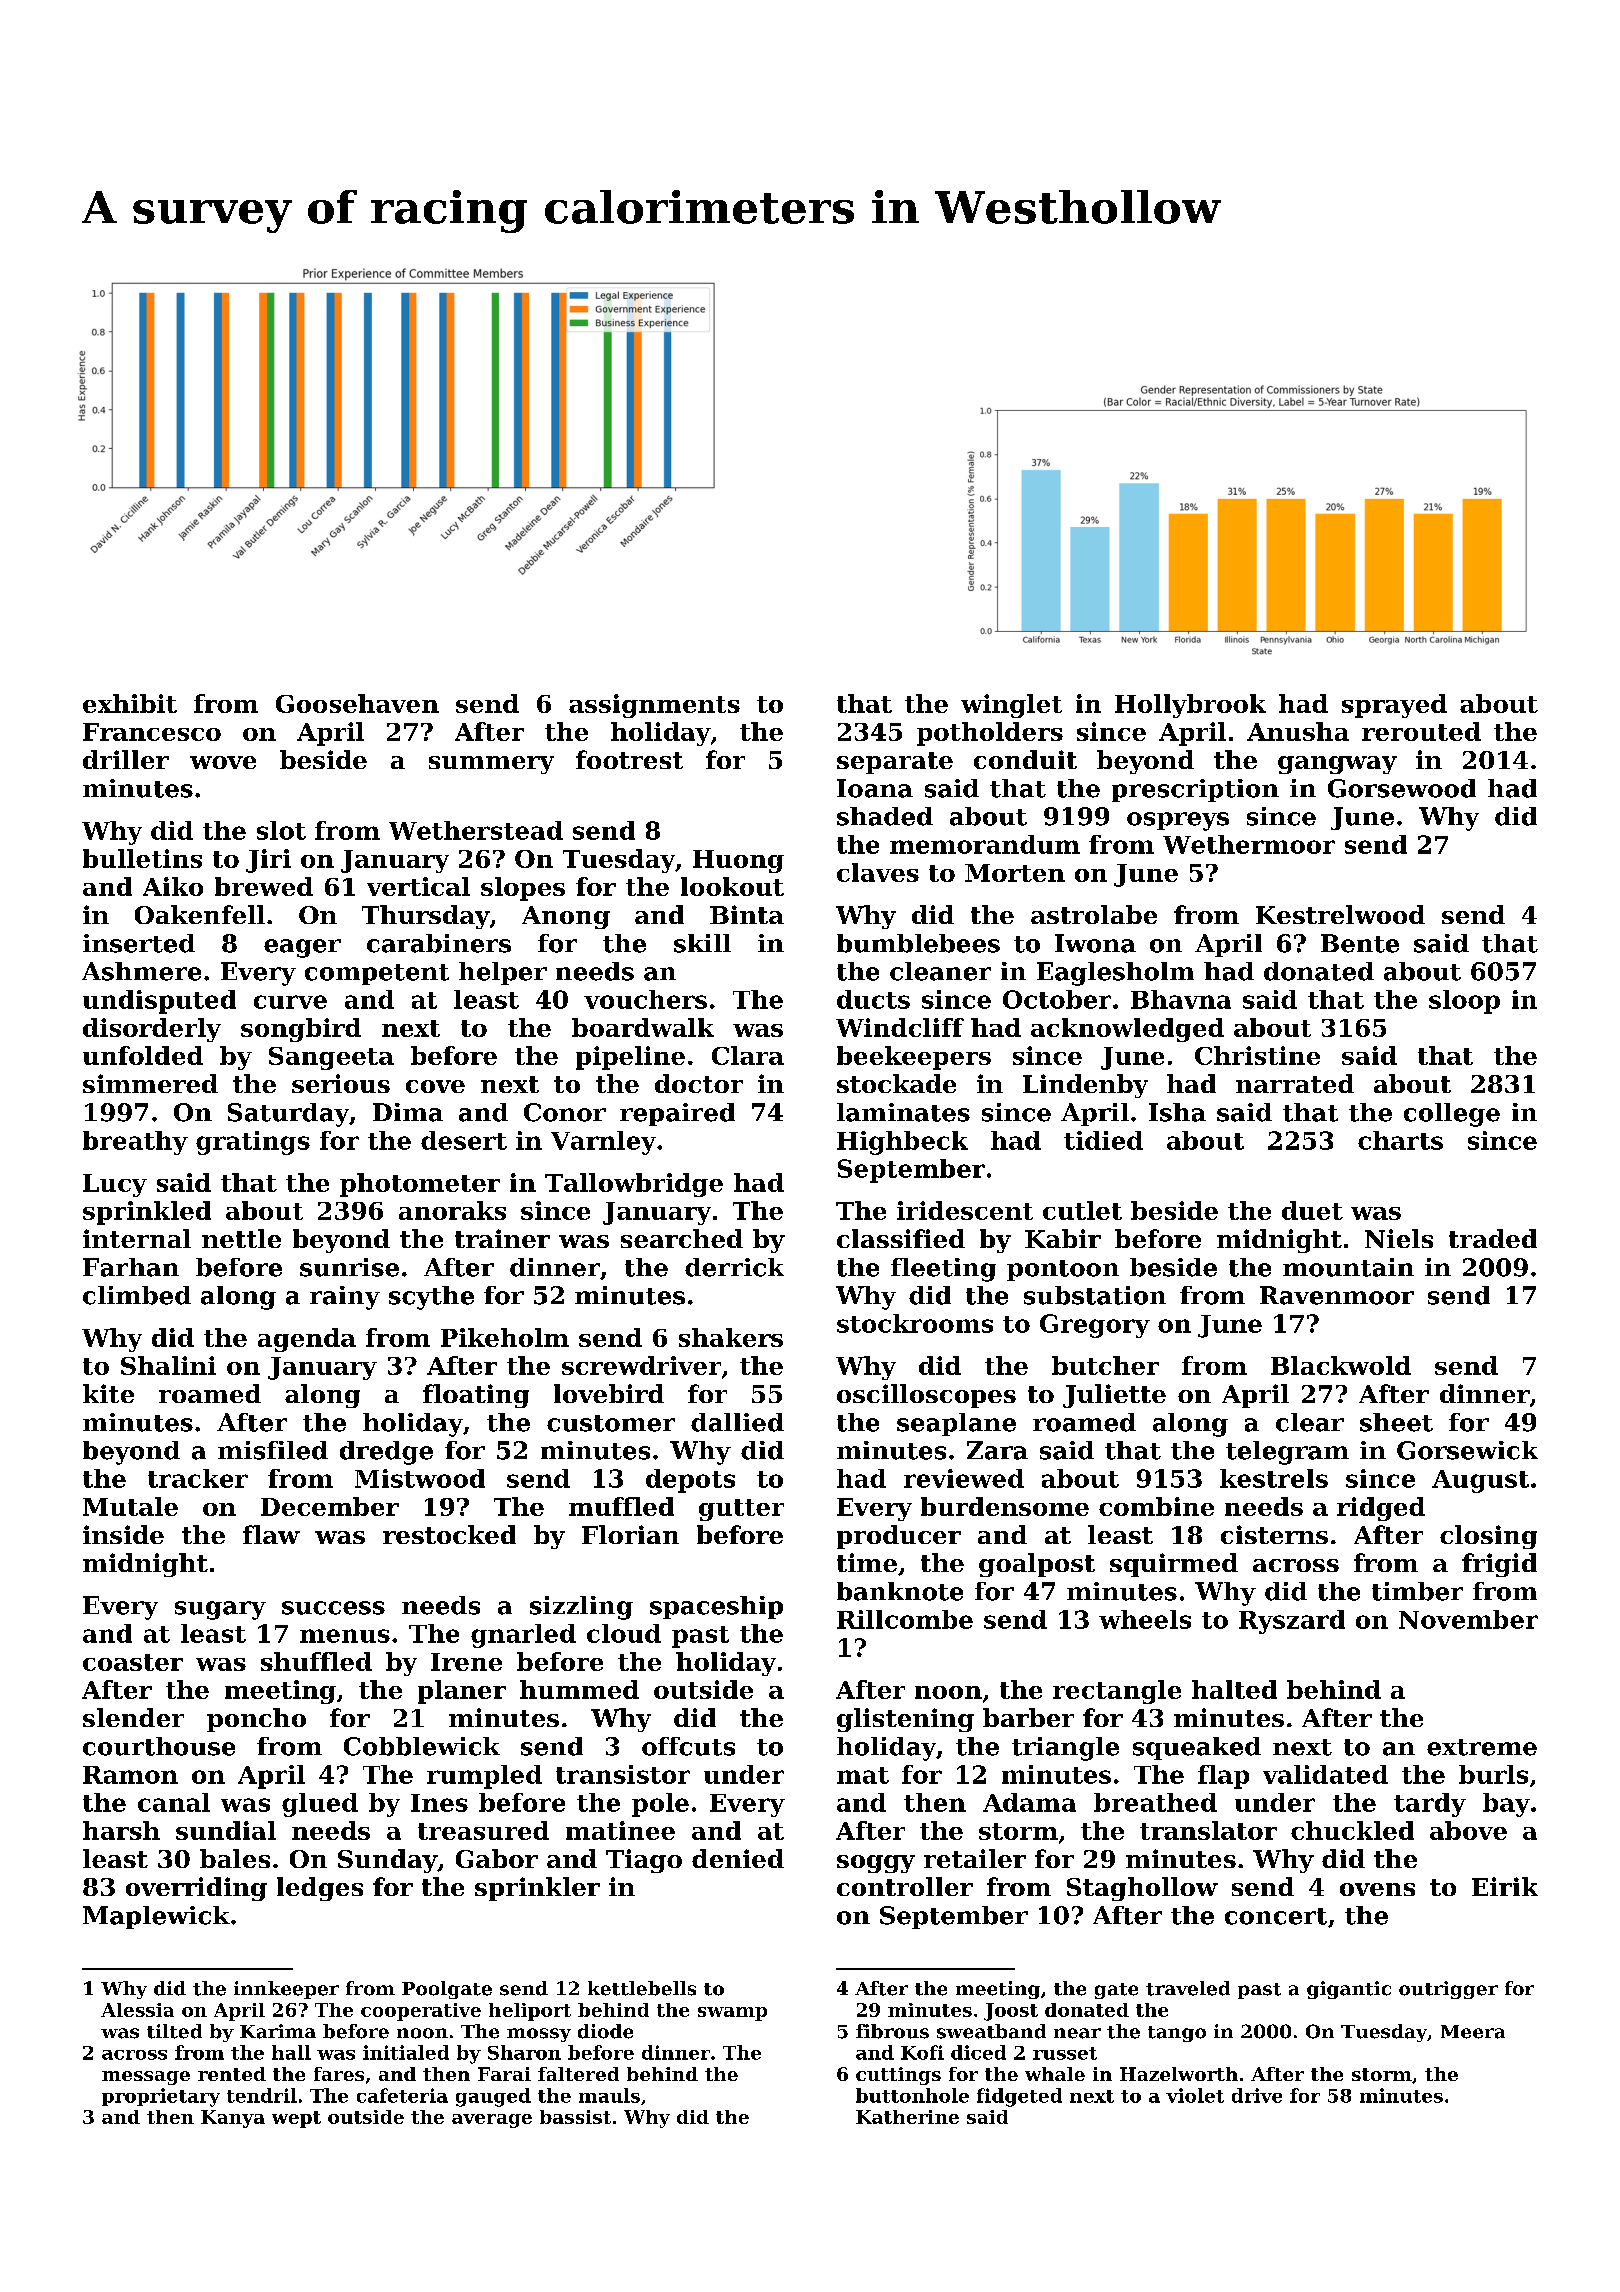 Image resolution: width=1620 pixels, height=2292 pixels. Describe the element at coordinates (1257, 1055) in the image. I see `Christine` at that location.
